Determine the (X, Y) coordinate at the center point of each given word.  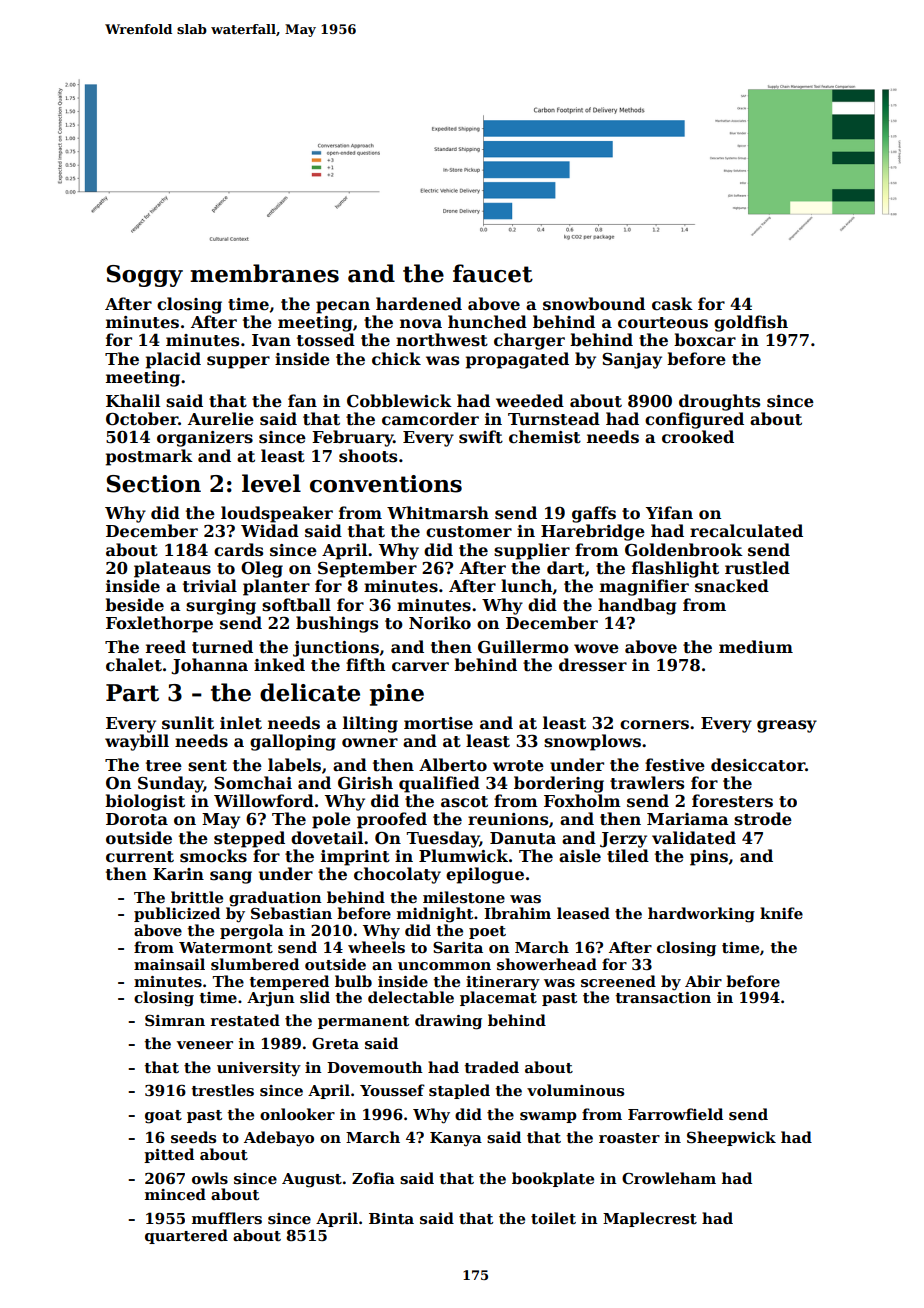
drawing (448, 1022)
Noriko (440, 623)
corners (654, 725)
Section (154, 484)
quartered (186, 1236)
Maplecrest (650, 1219)
